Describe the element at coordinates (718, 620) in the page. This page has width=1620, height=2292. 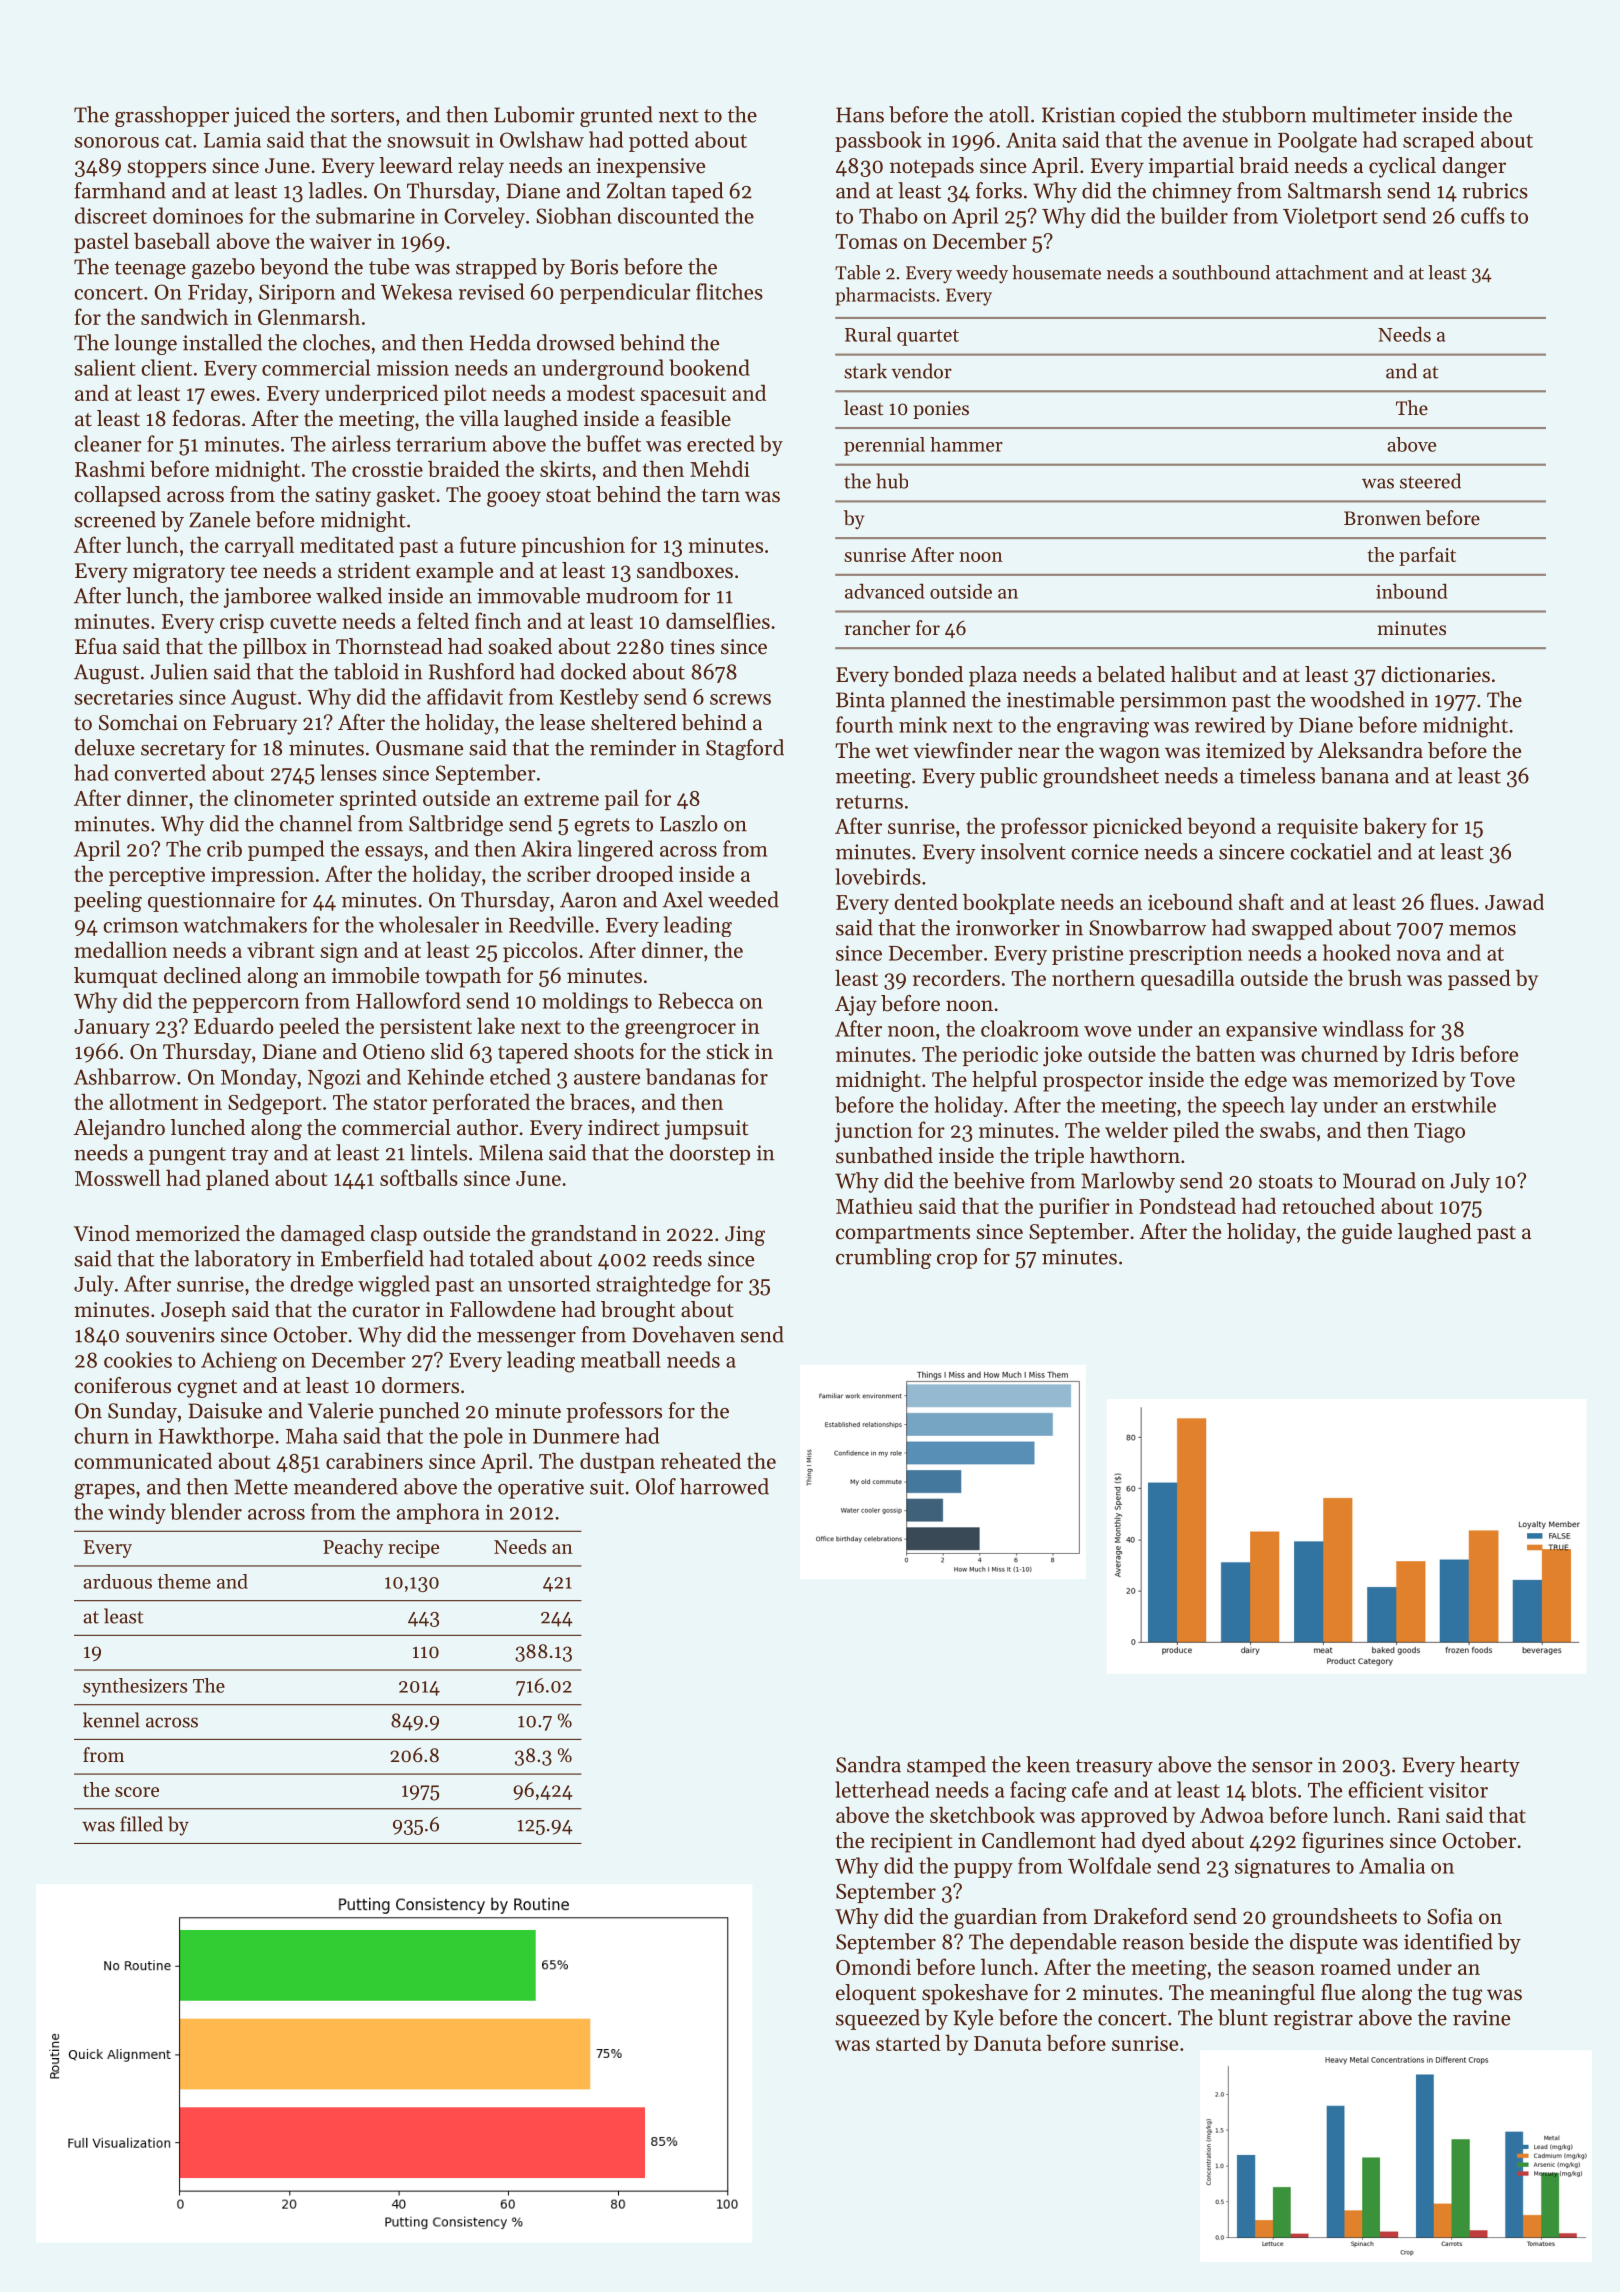
I see `damselflies` at that location.
